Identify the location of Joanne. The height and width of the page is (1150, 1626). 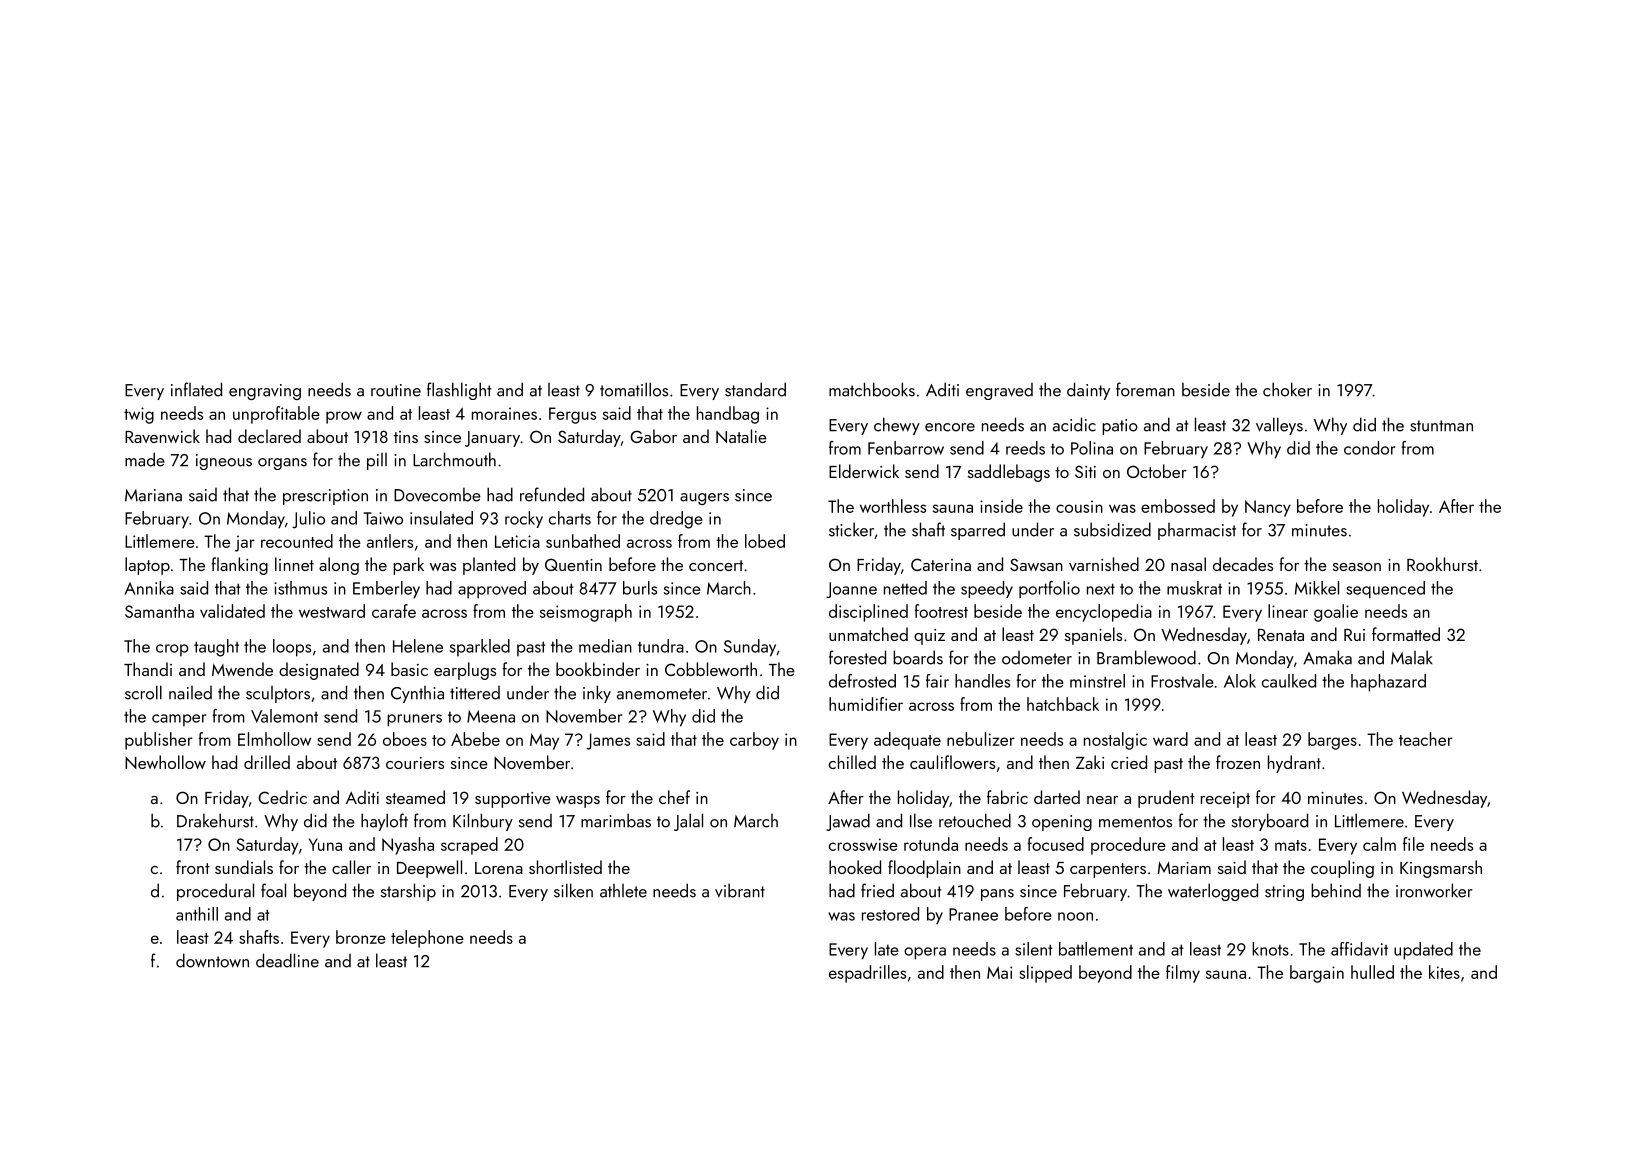
(851, 590).
